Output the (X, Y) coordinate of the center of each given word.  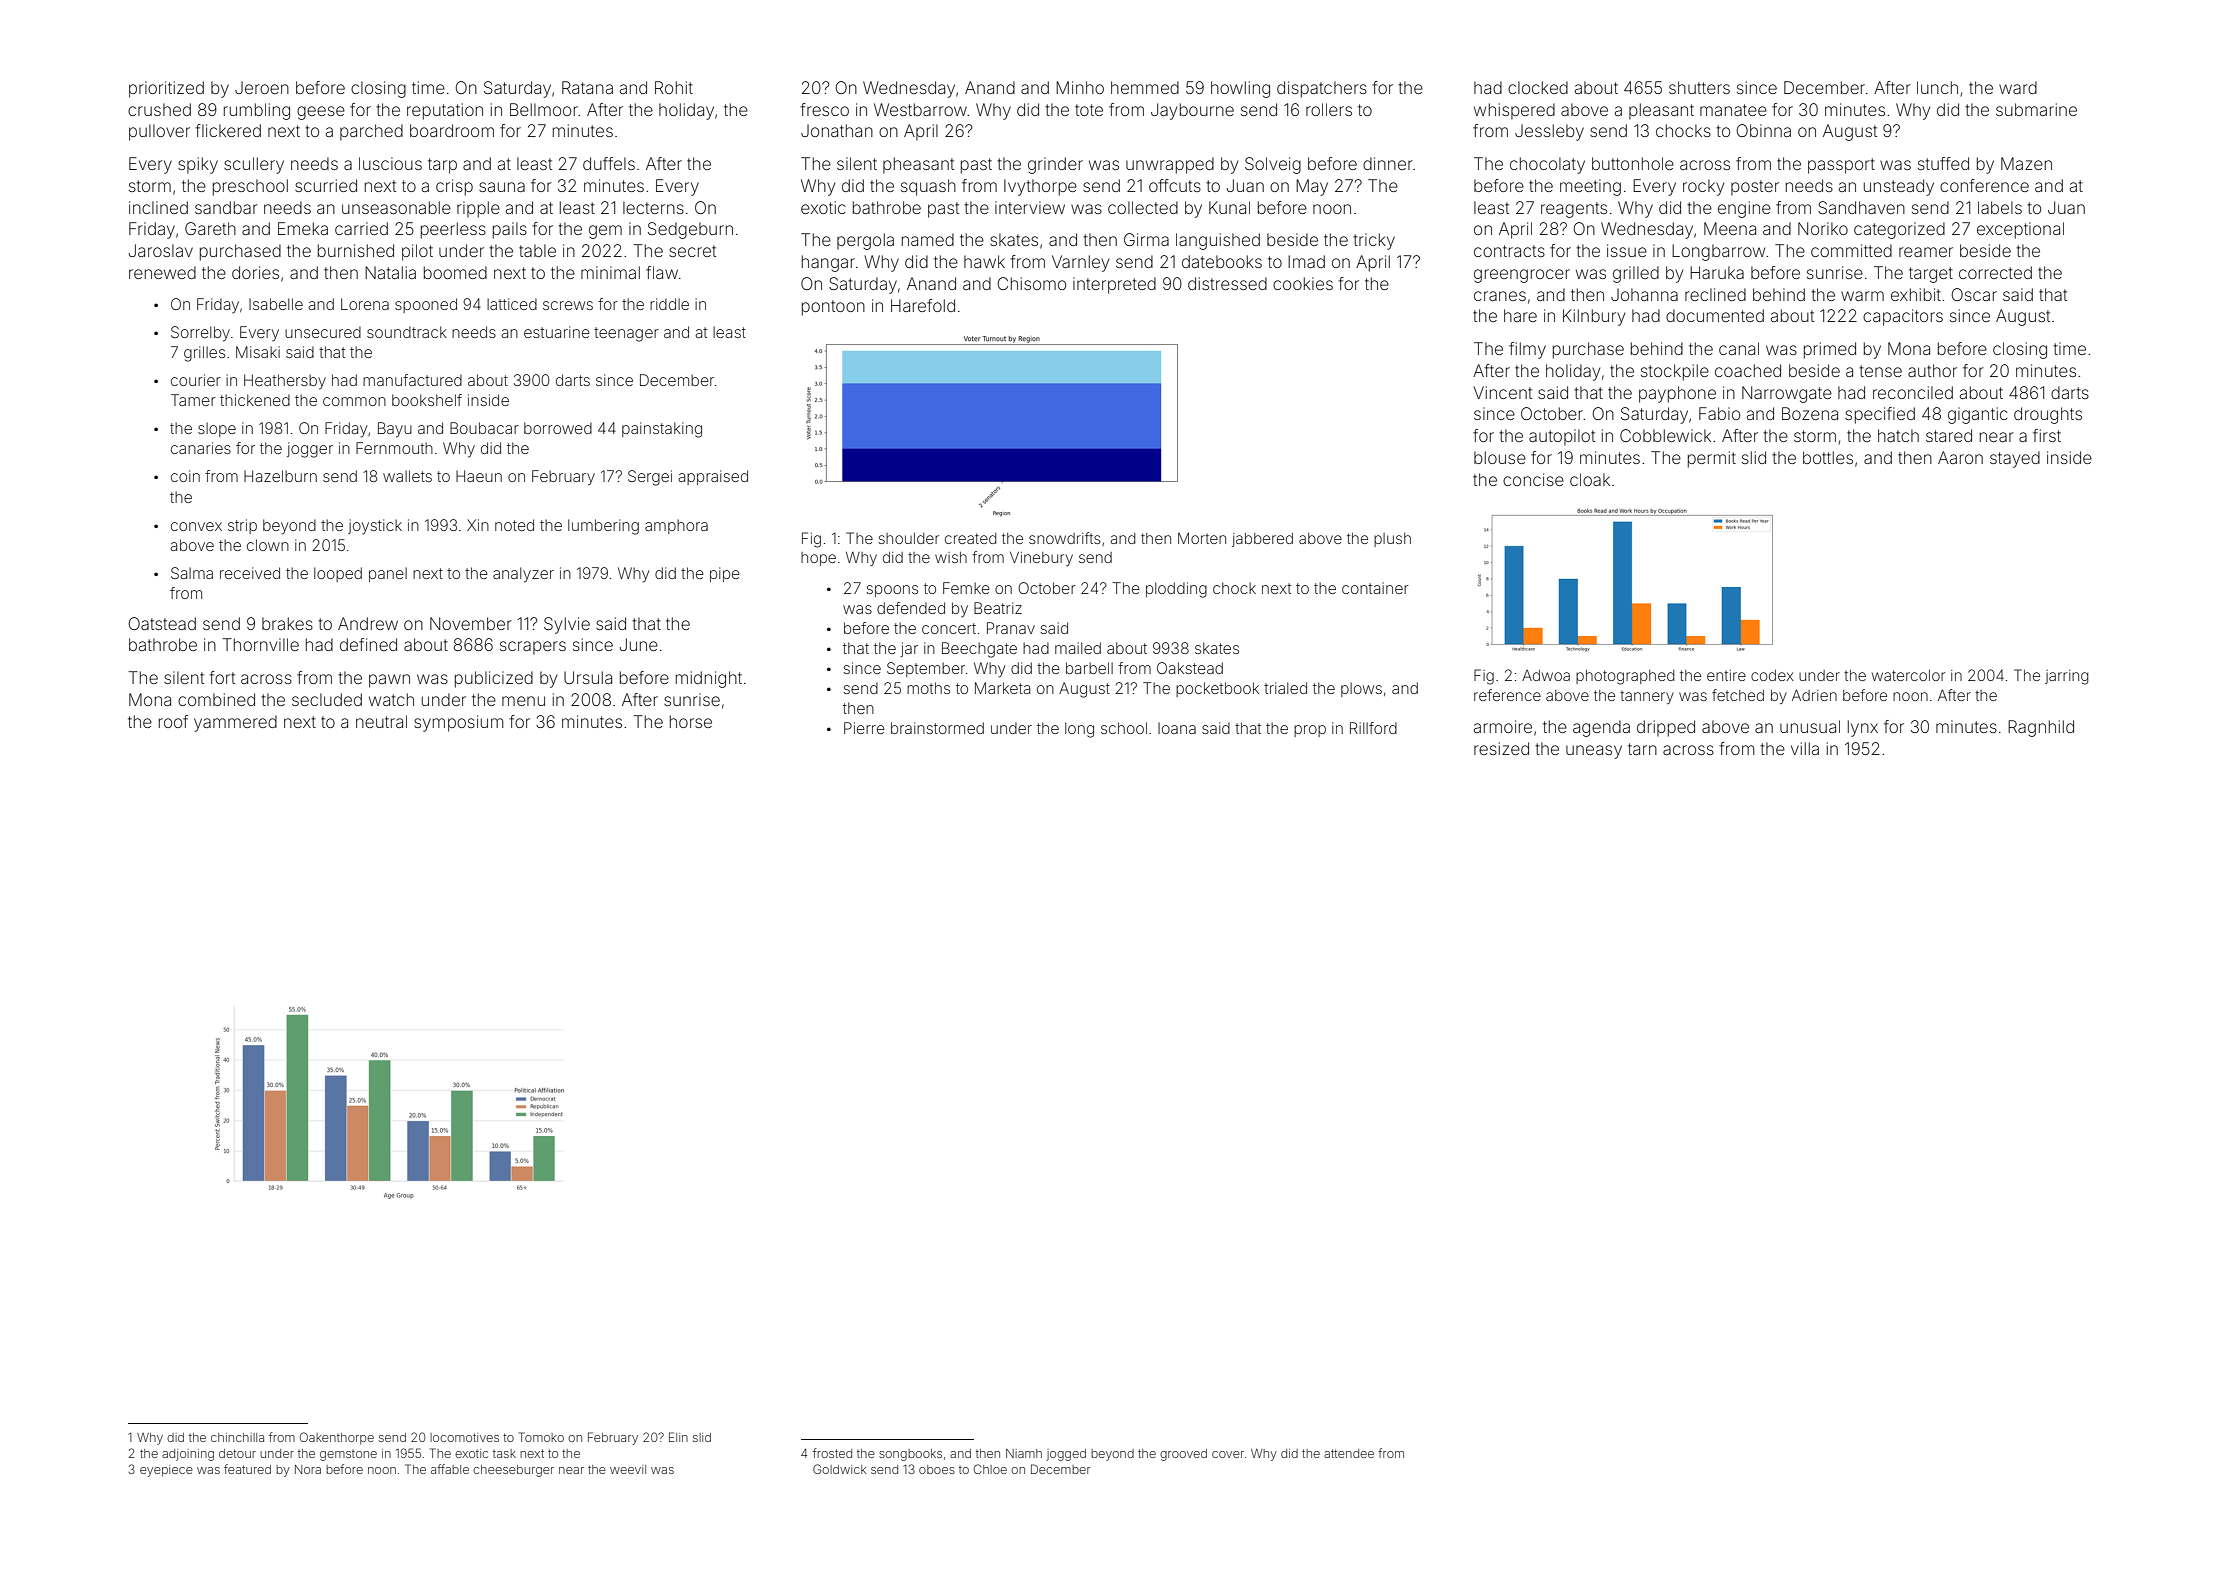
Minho (1080, 87)
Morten (1202, 538)
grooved (1183, 1455)
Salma (192, 573)
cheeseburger (513, 1471)
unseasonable (396, 207)
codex (1772, 675)
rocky (1703, 187)
